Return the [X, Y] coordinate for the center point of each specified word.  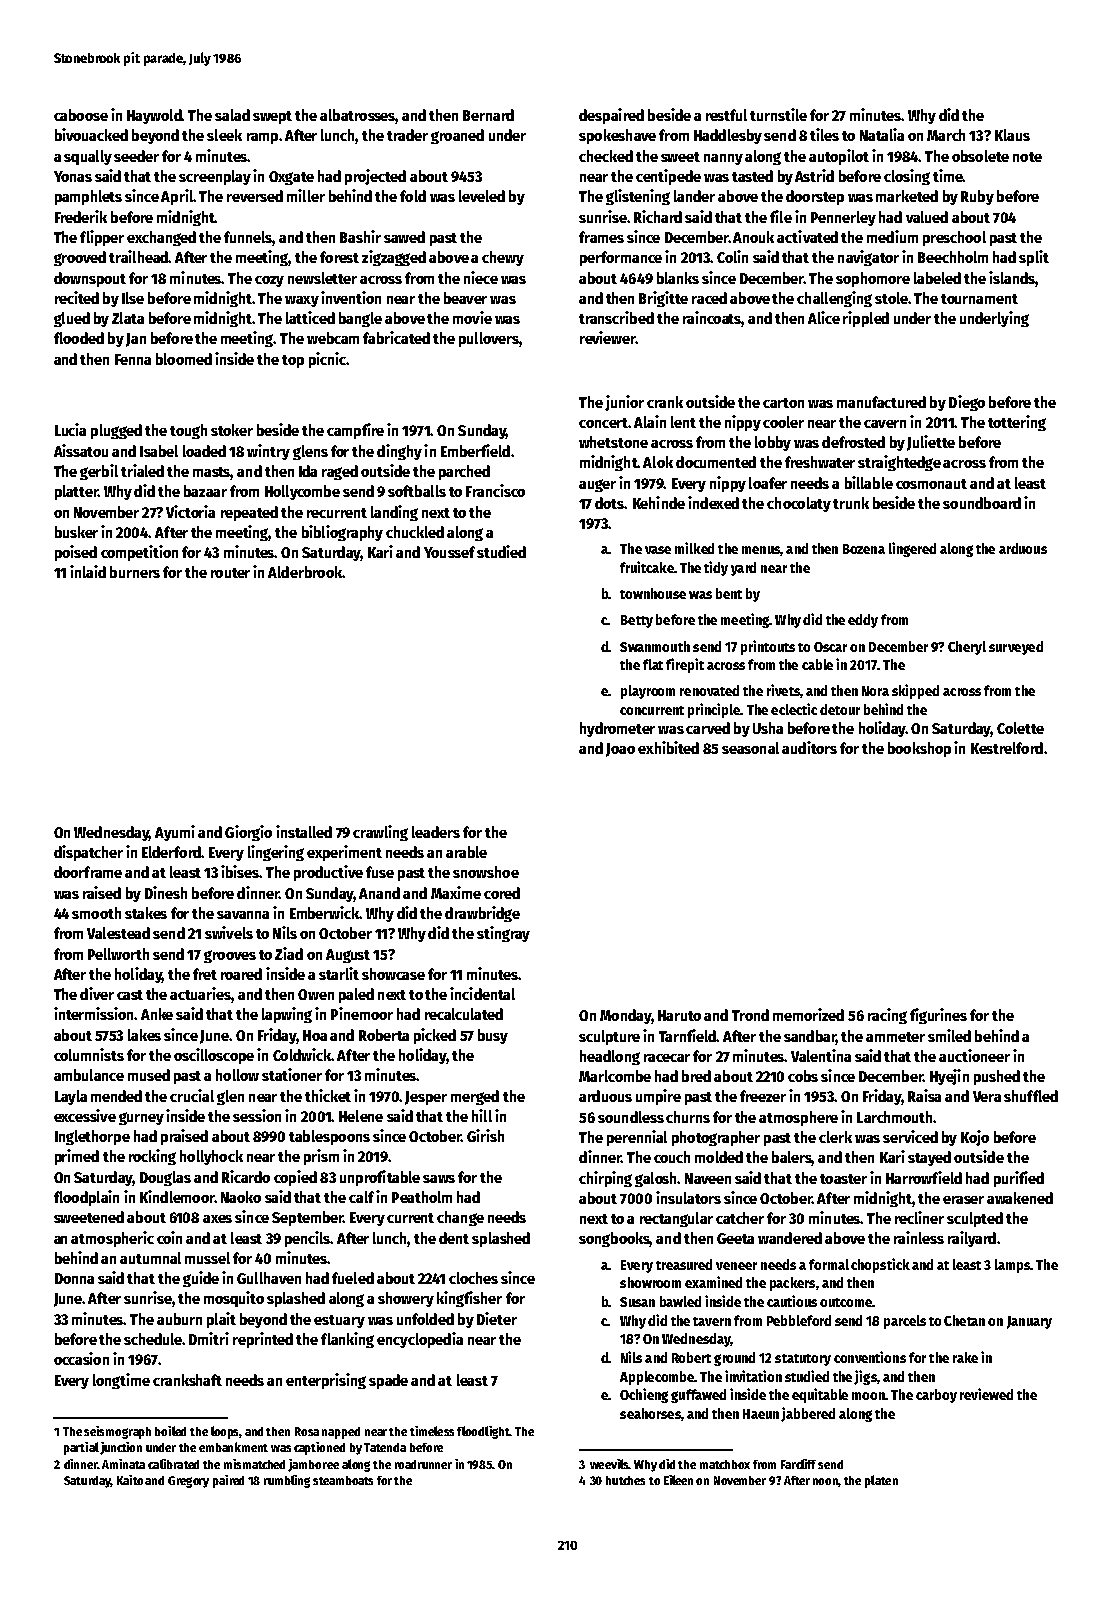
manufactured [881, 402]
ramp [262, 138]
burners [135, 572]
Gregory [188, 1482]
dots [610, 503]
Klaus [1012, 135]
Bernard [488, 115]
